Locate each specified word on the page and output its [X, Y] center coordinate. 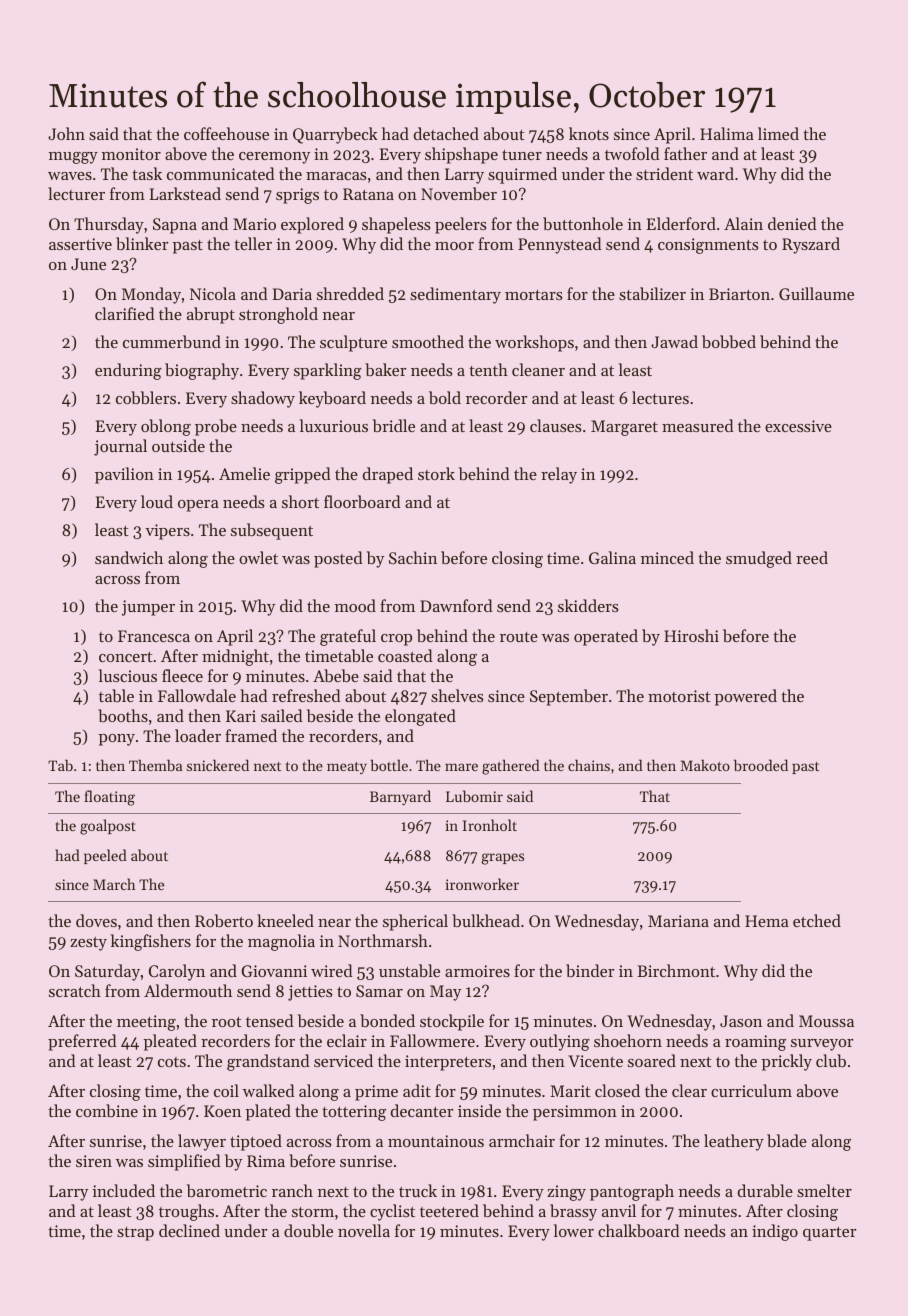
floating [109, 798]
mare [461, 767]
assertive [80, 244]
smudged [759, 559]
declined [189, 1230]
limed [778, 133]
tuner [522, 155]
